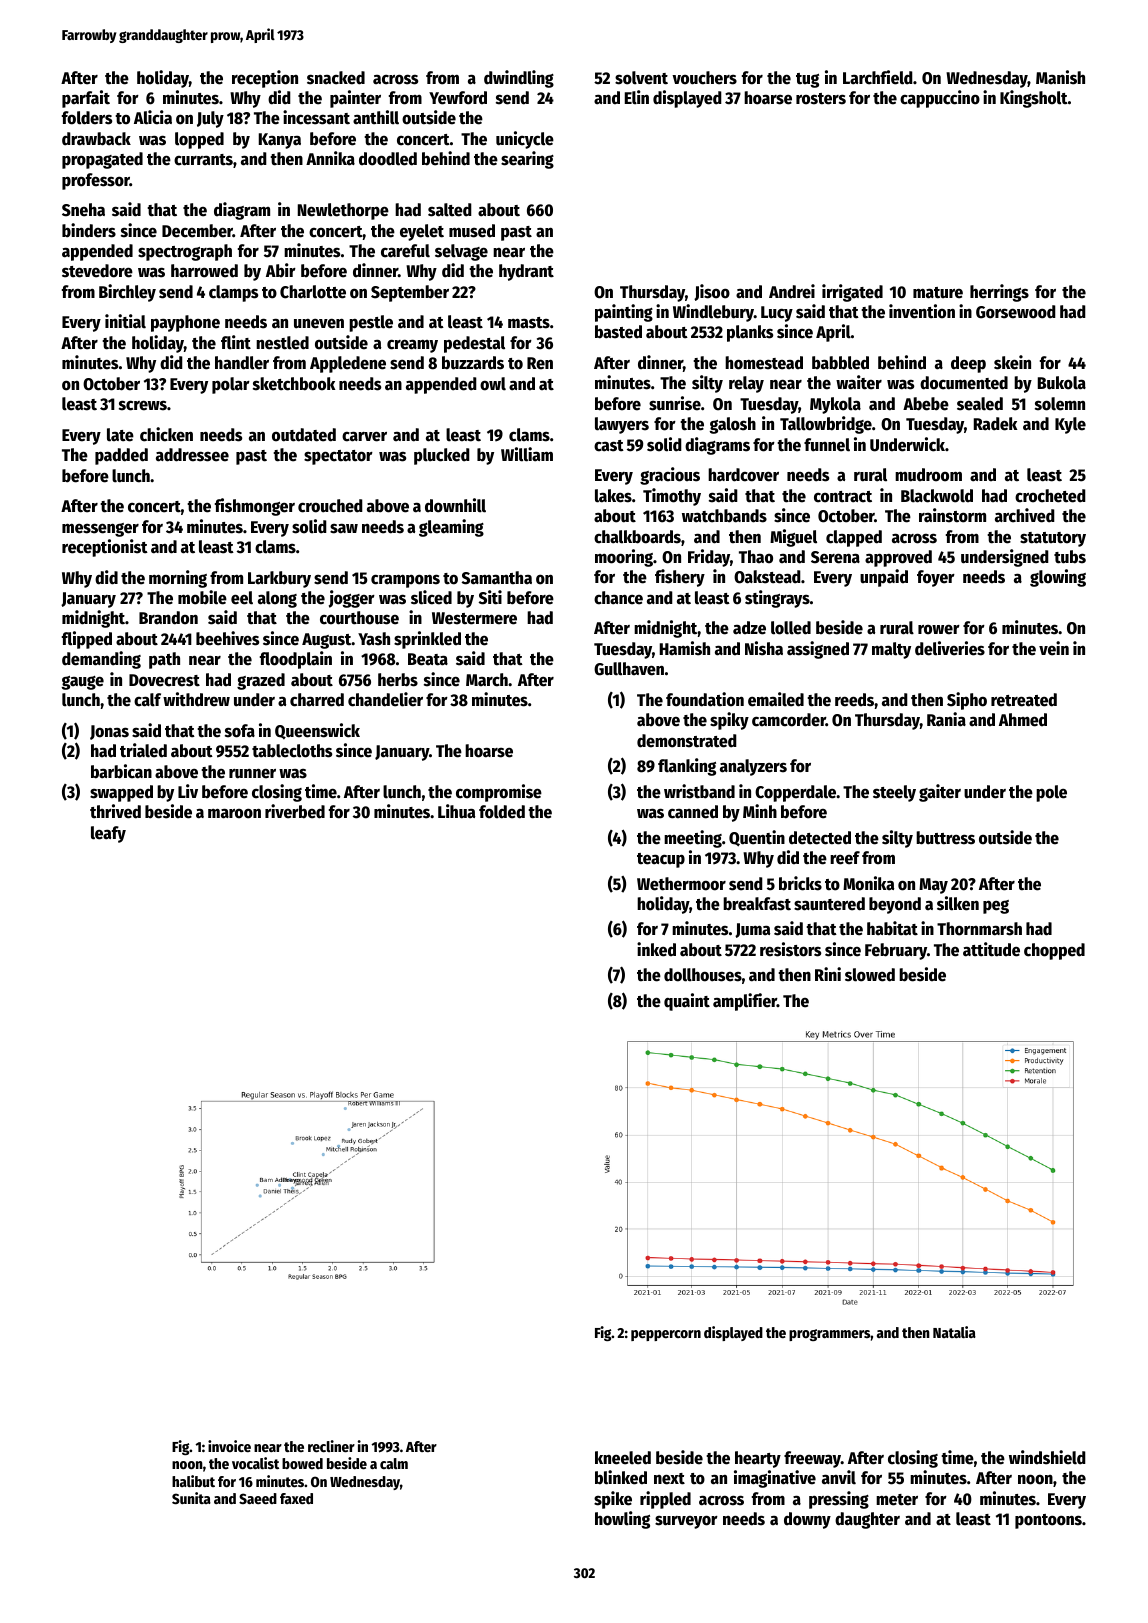 This screenshot has width=1148, height=1623. Describe the element at coordinates (82, 683) in the screenshot. I see `gauge` at that location.
